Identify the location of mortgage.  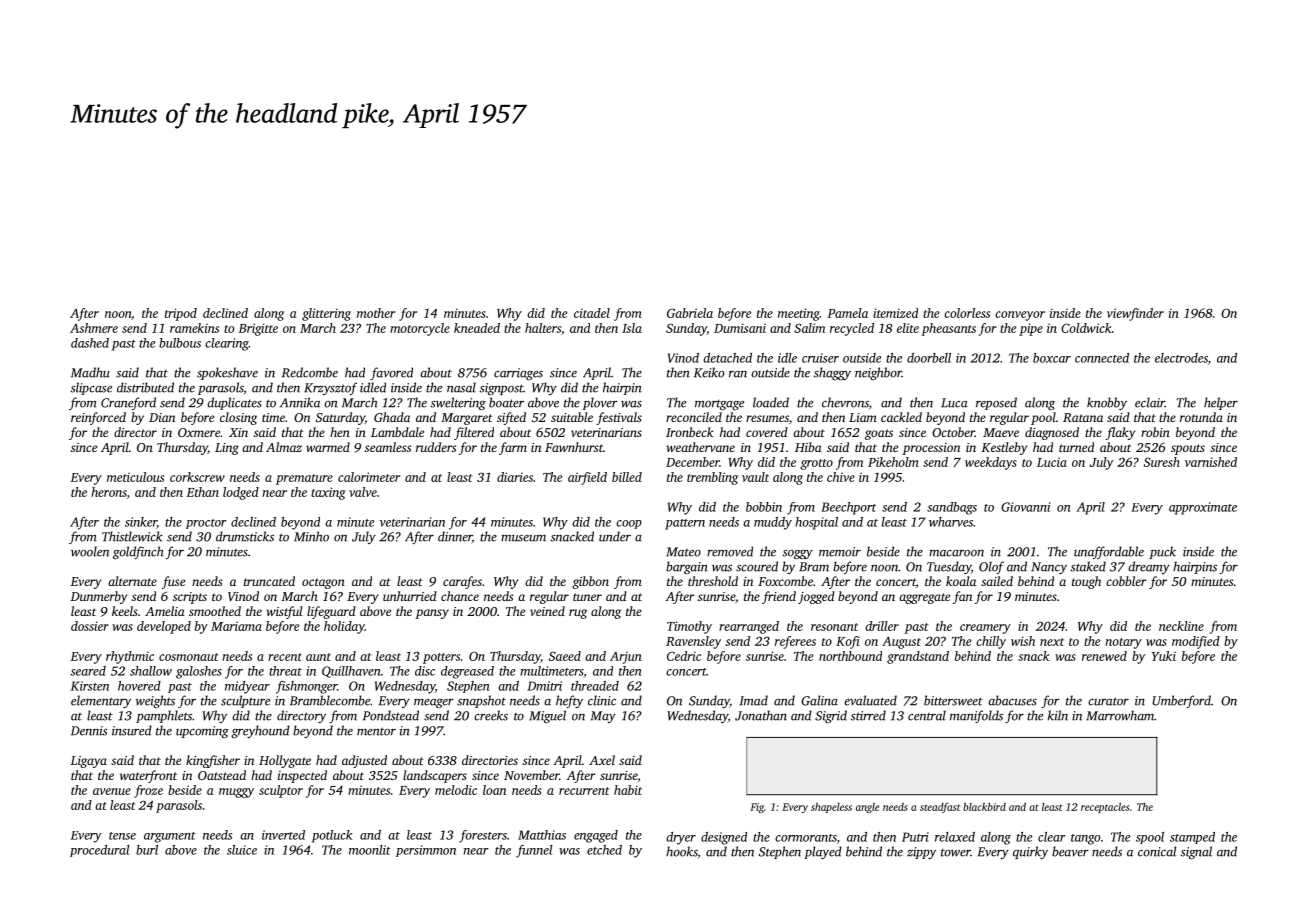
(719, 405).
